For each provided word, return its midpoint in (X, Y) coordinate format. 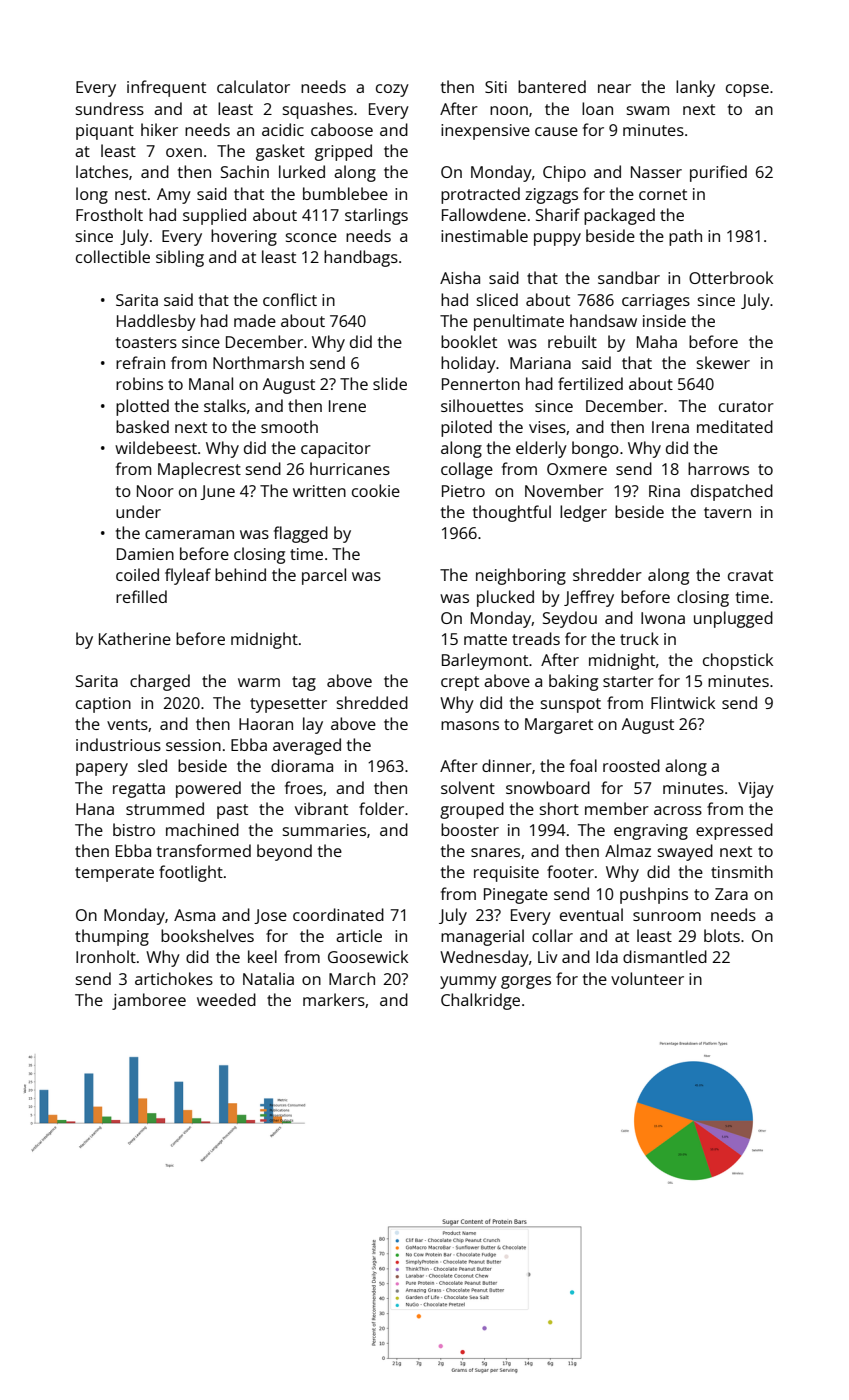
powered (208, 789)
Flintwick (683, 702)
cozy (392, 90)
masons (470, 725)
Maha (657, 341)
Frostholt (109, 214)
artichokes (174, 978)
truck (639, 638)
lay (313, 725)
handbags (361, 258)
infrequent (166, 88)
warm (259, 682)
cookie (376, 490)
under (138, 511)
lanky (695, 88)
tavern (727, 512)
